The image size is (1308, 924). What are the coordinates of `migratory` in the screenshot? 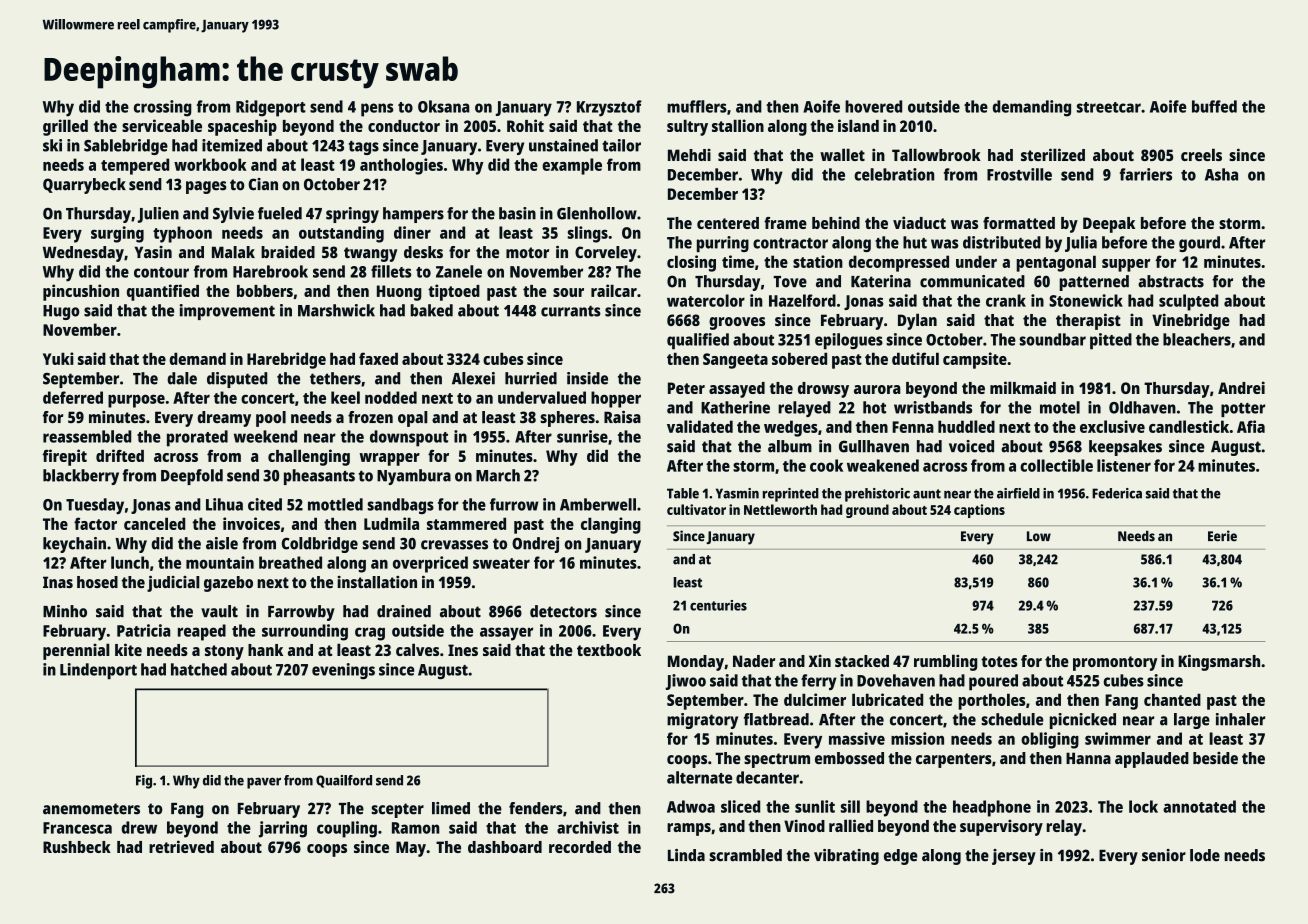 It's located at (702, 721).
